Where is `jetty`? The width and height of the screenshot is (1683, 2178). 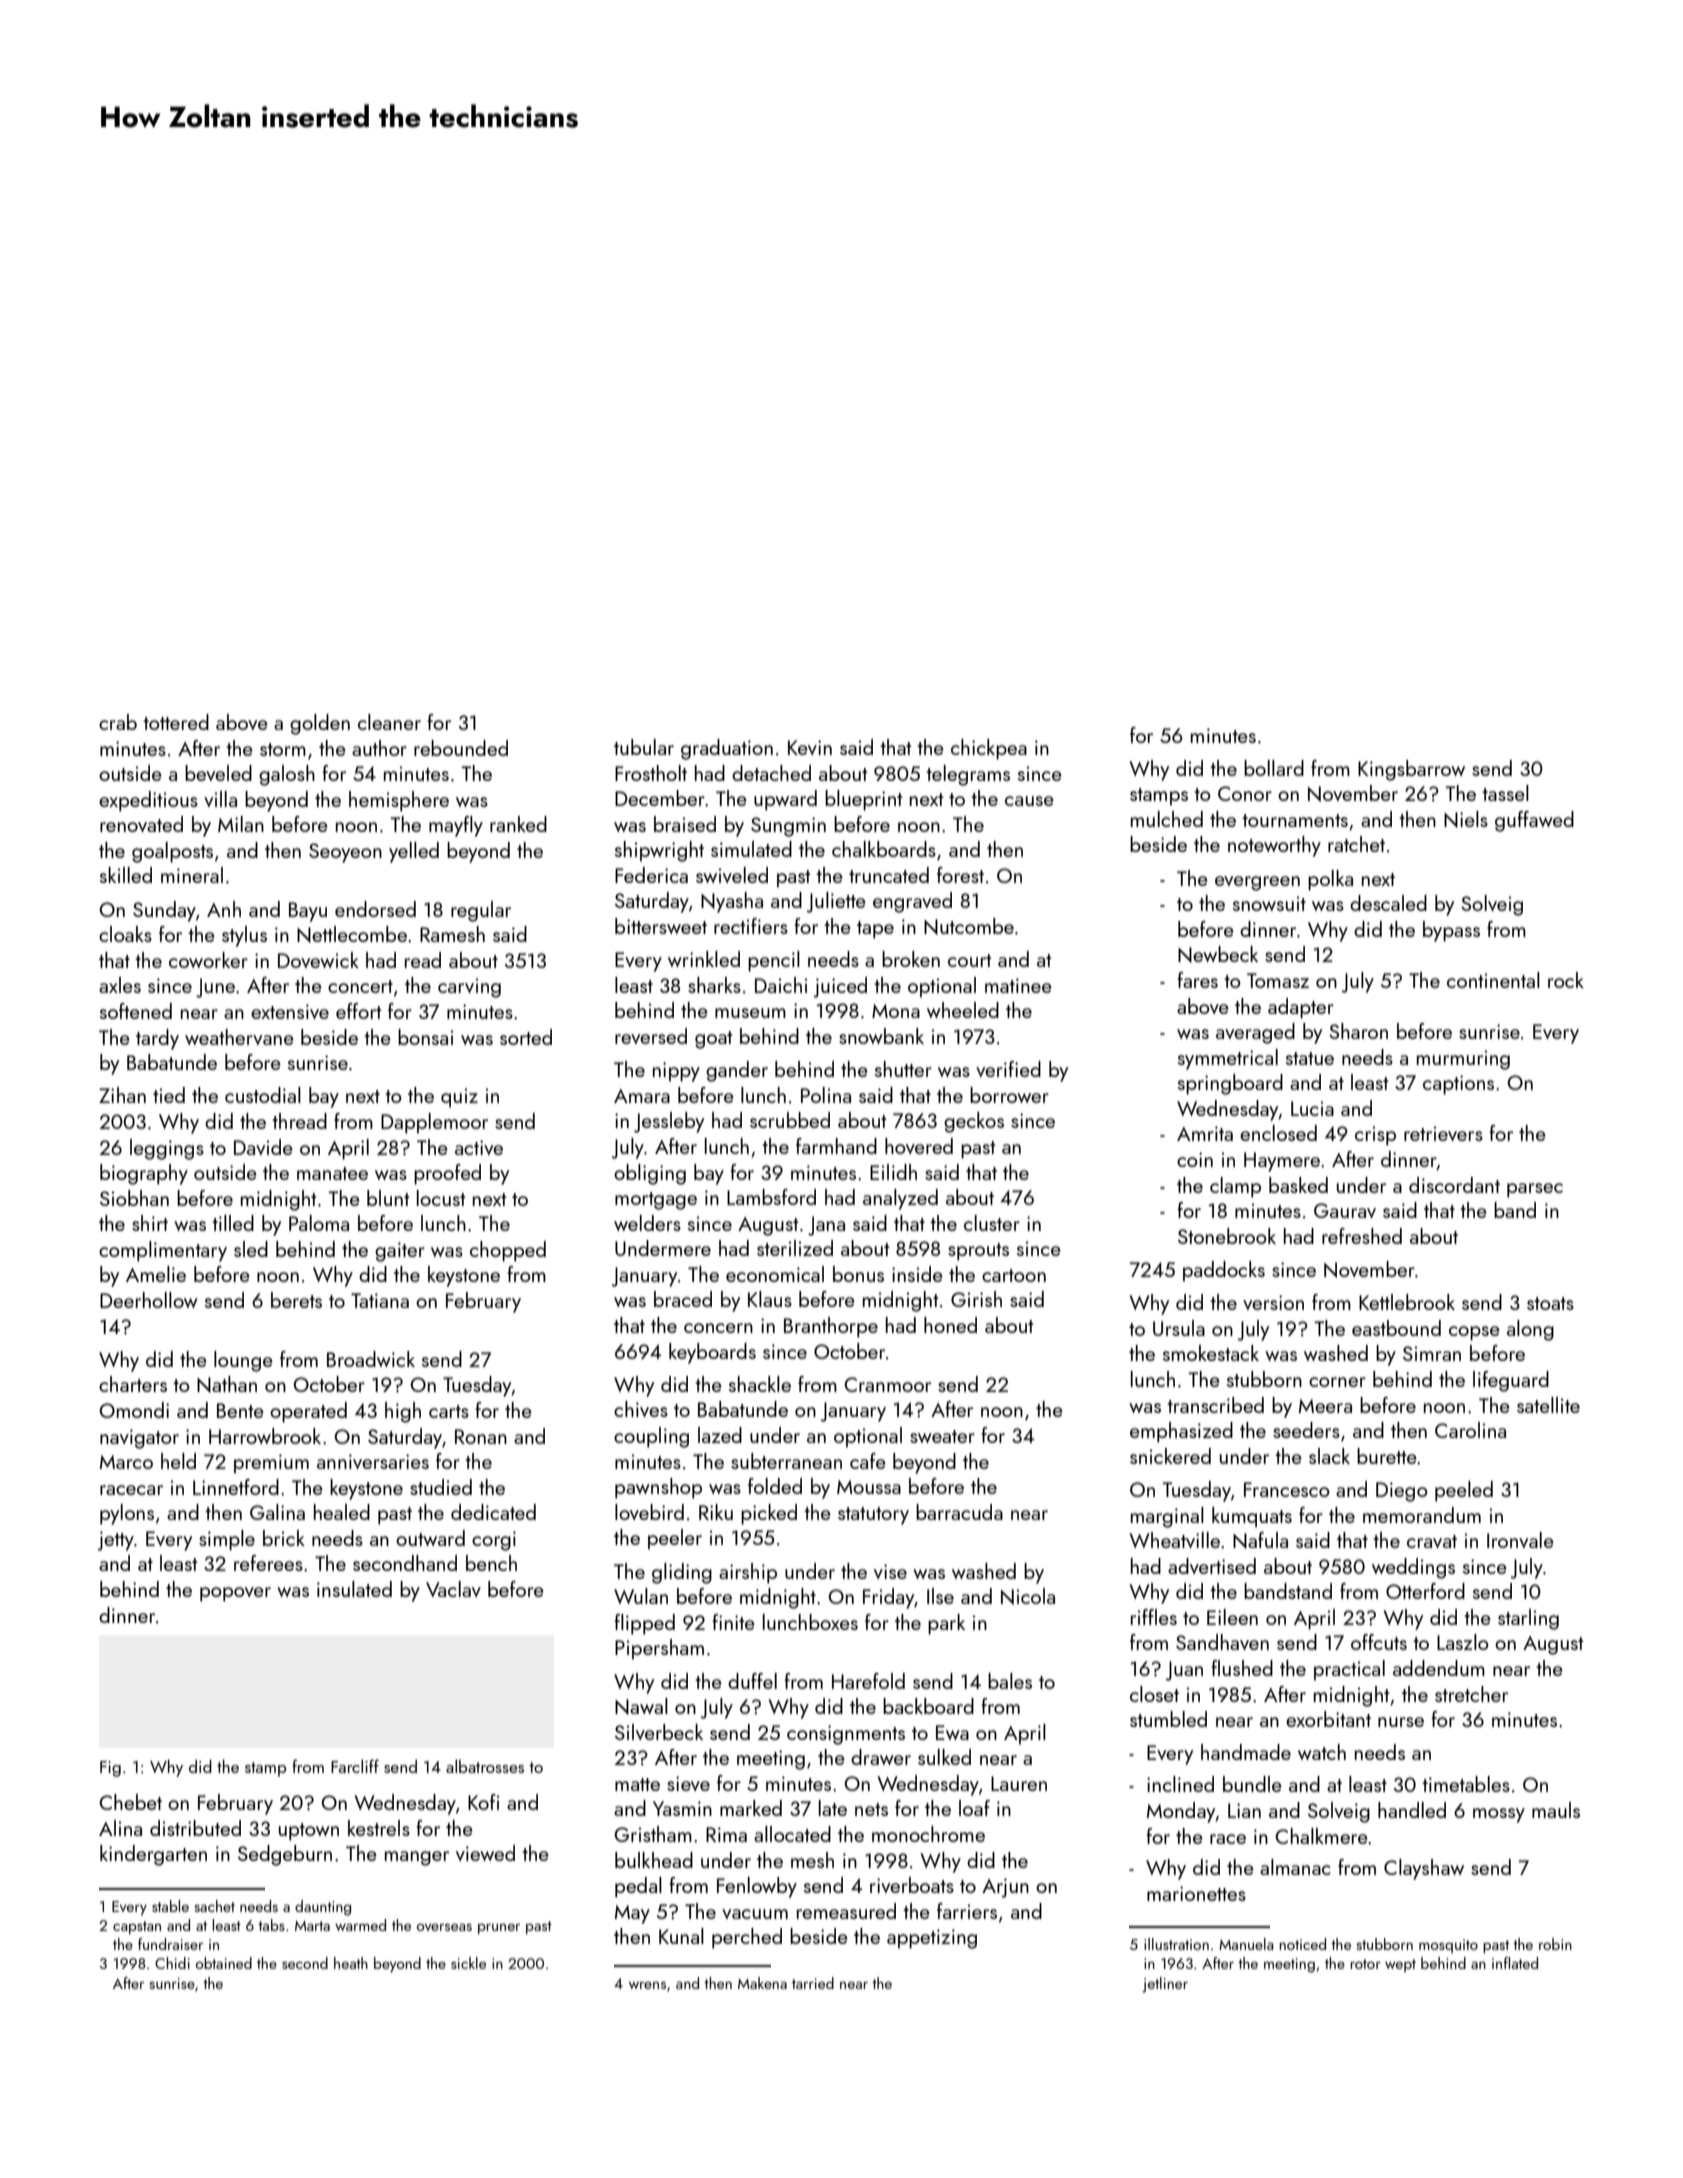 jetty is located at coordinates (116, 1541).
